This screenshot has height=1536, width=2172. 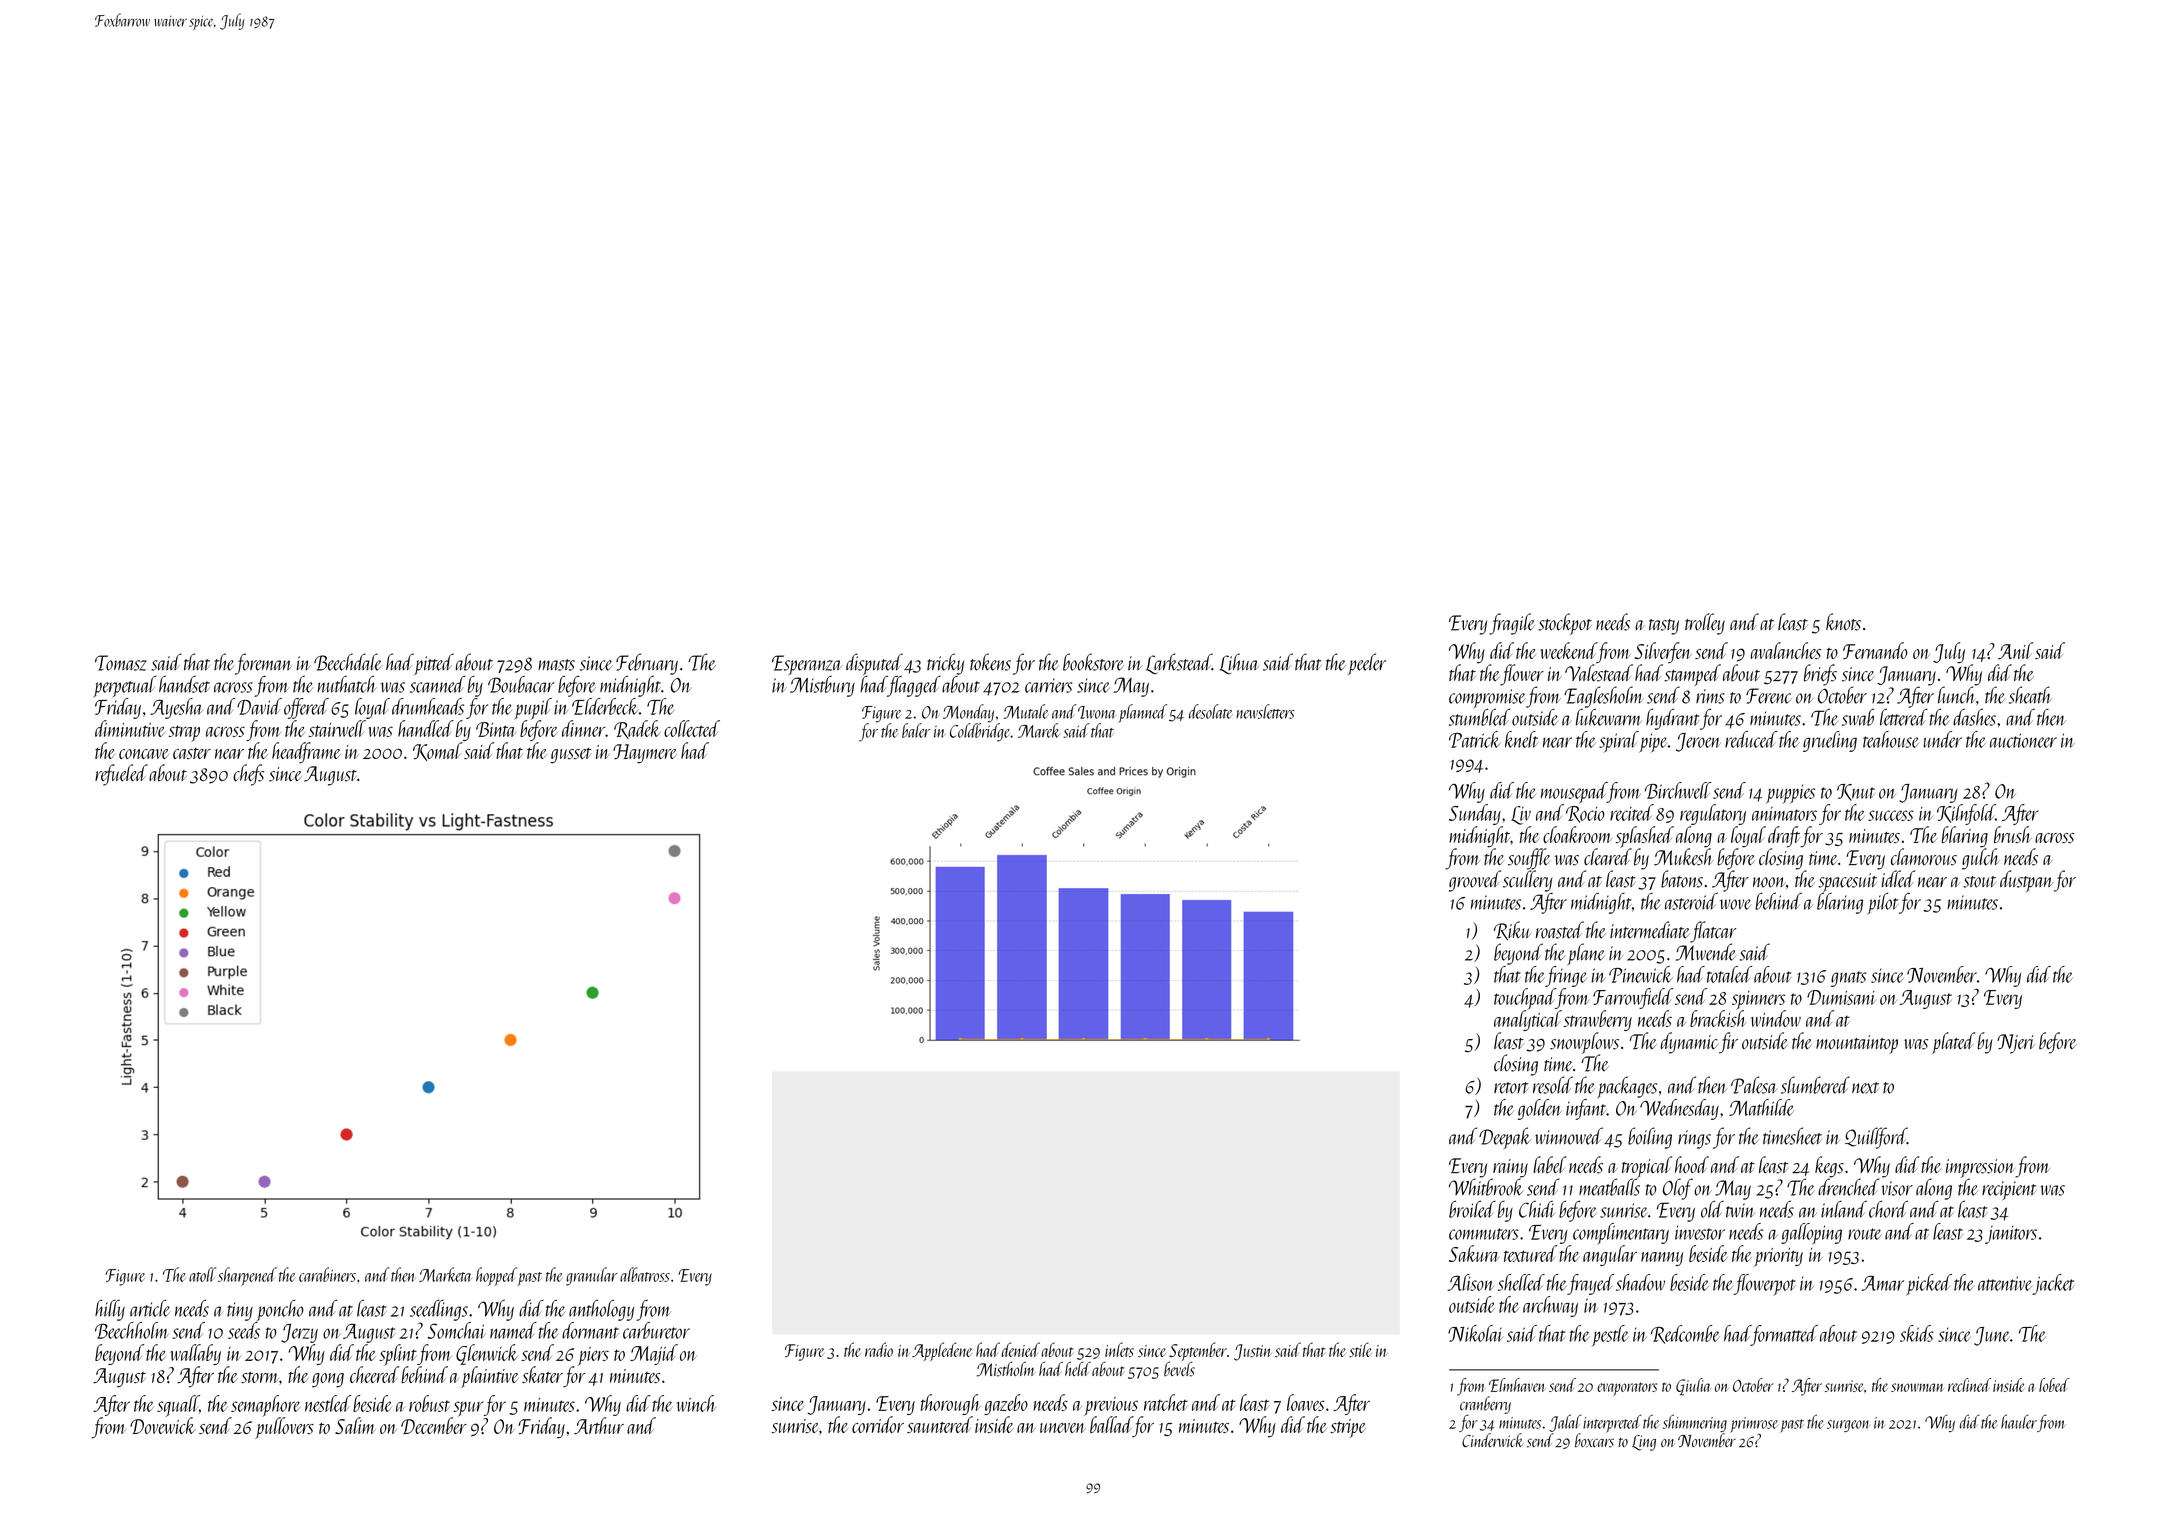 I want to click on carabiners, so click(x=327, y=1274).
